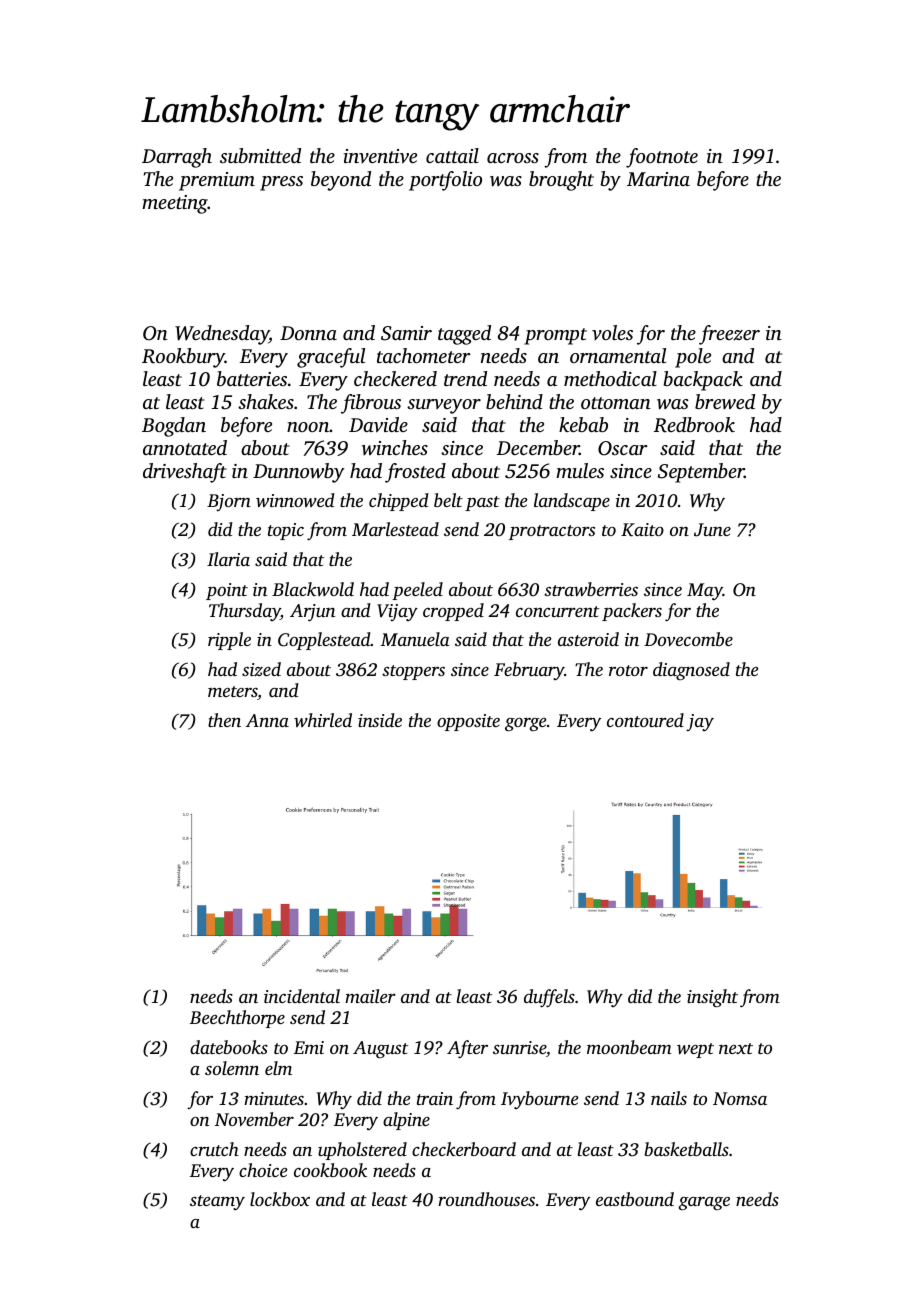 The image size is (924, 1311). I want to click on opposite, so click(468, 722).
